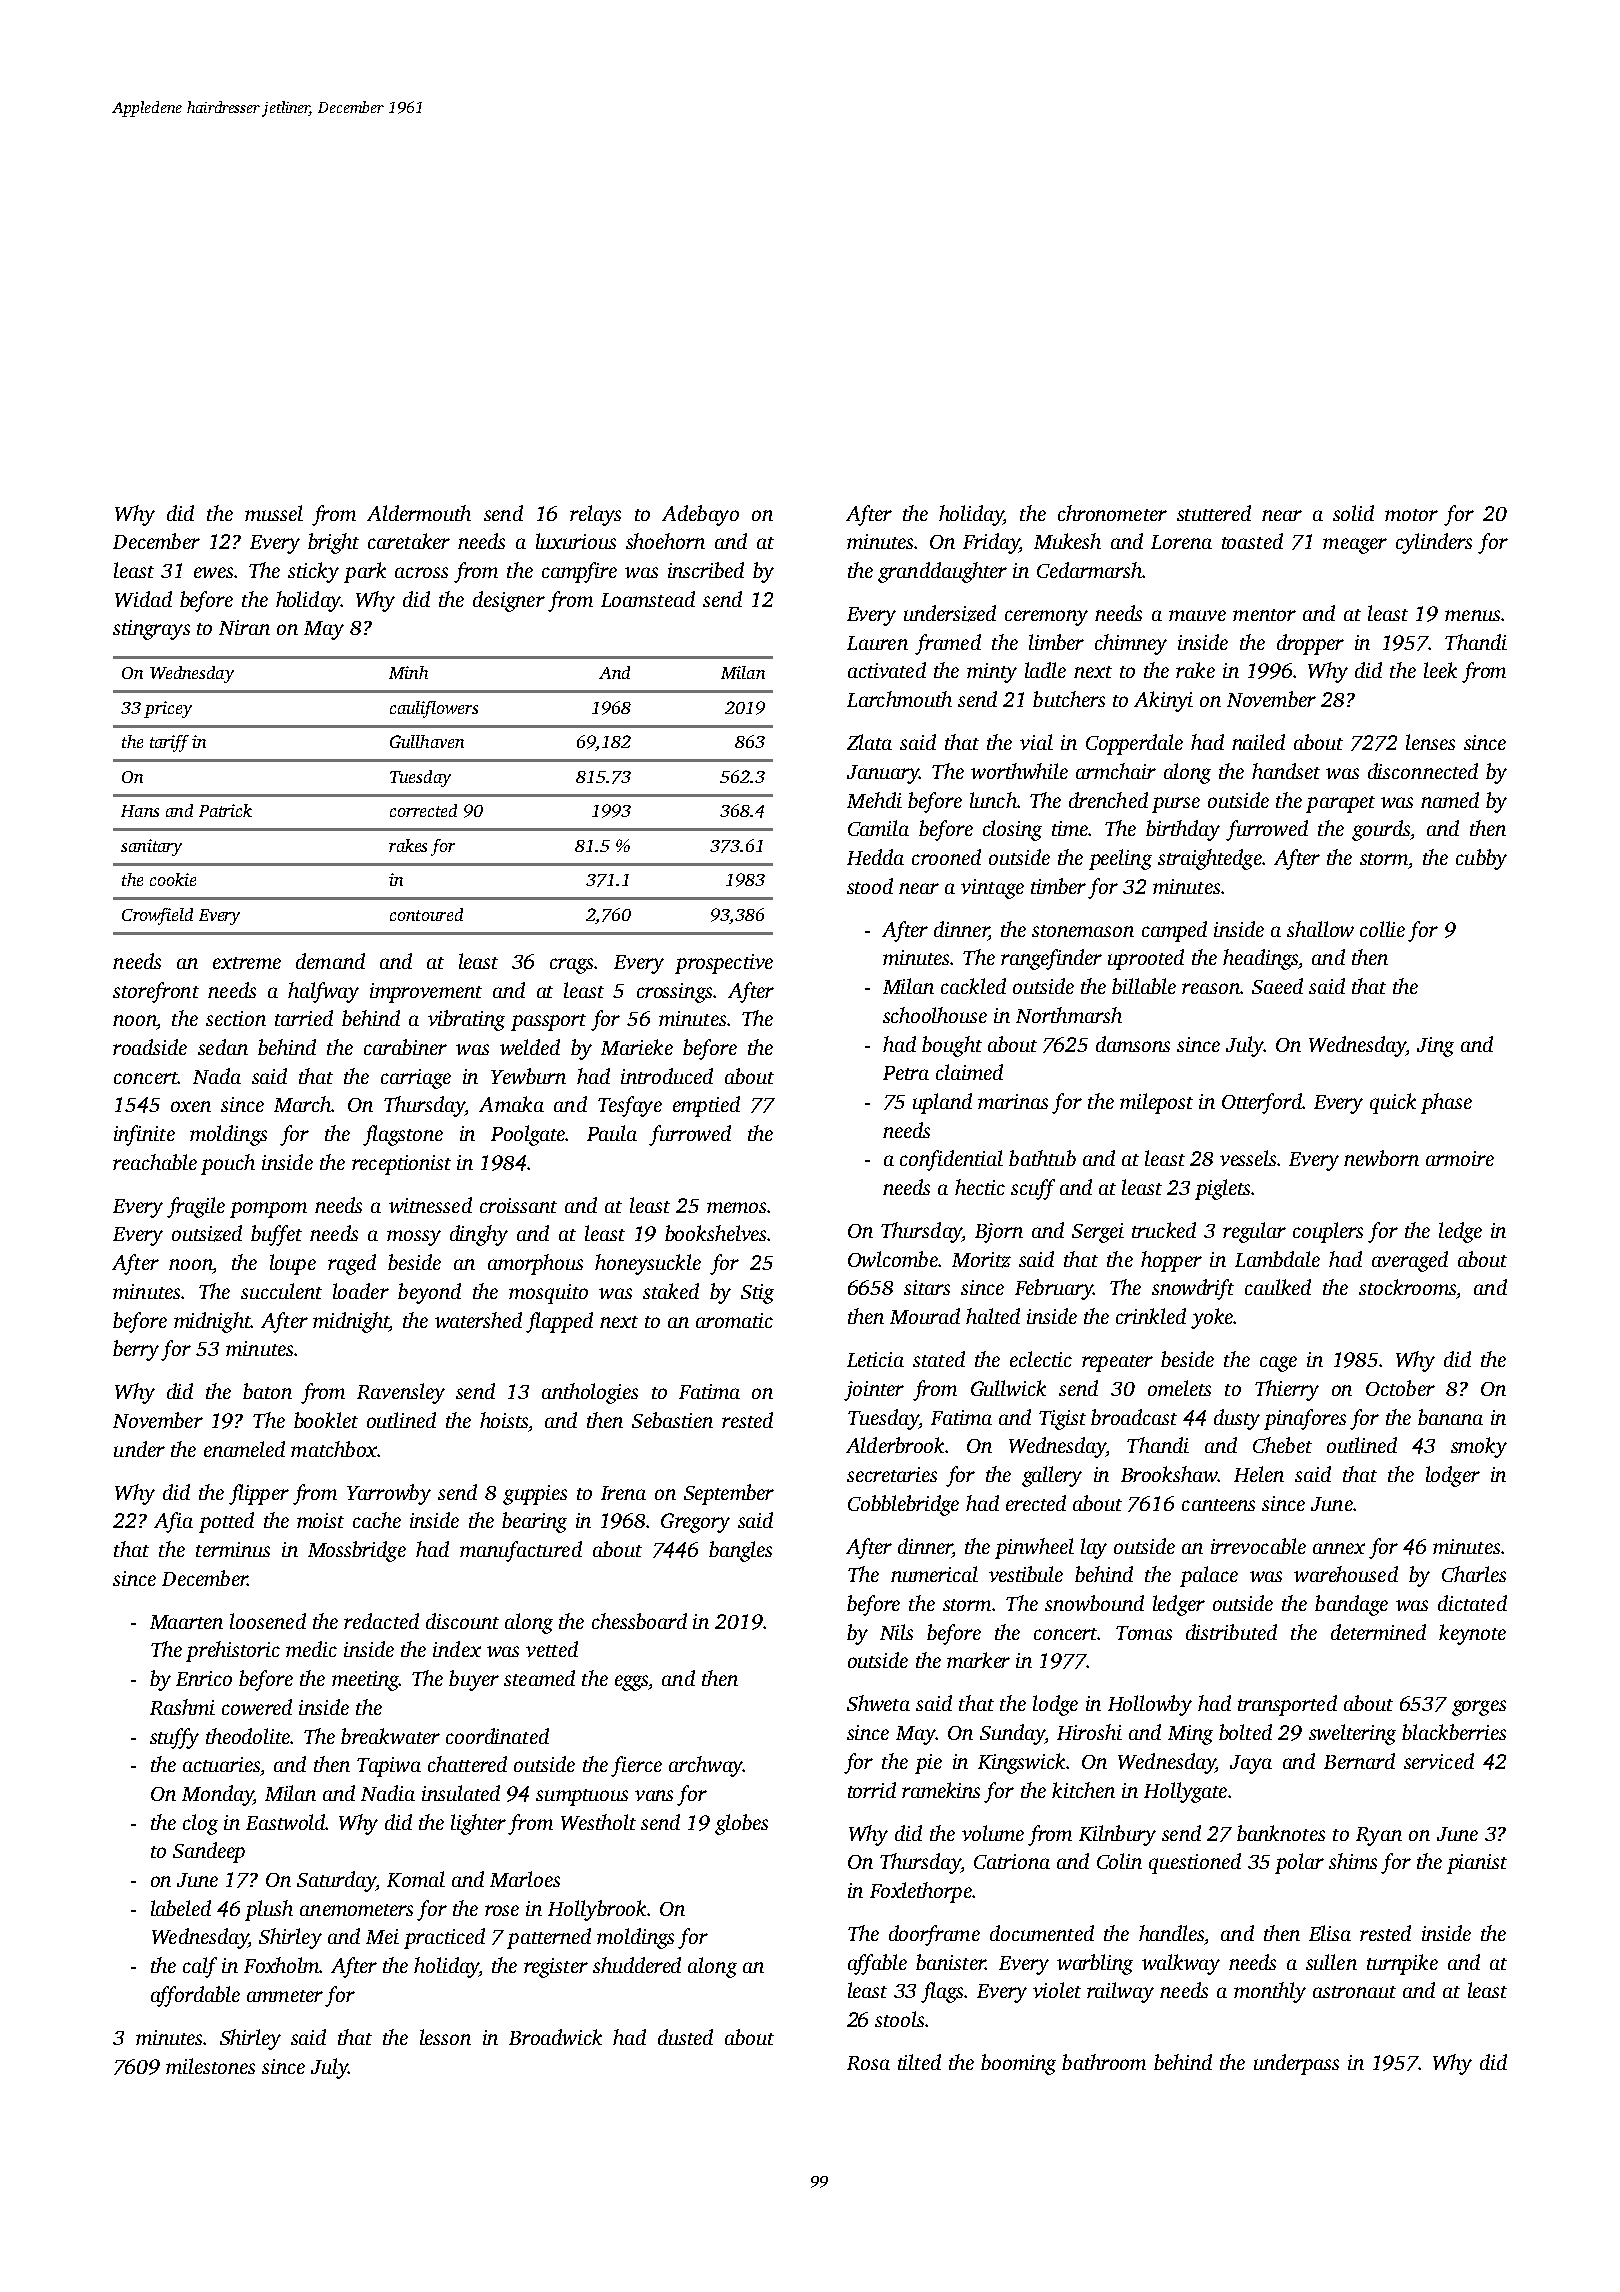  I want to click on lesson, so click(445, 2037).
